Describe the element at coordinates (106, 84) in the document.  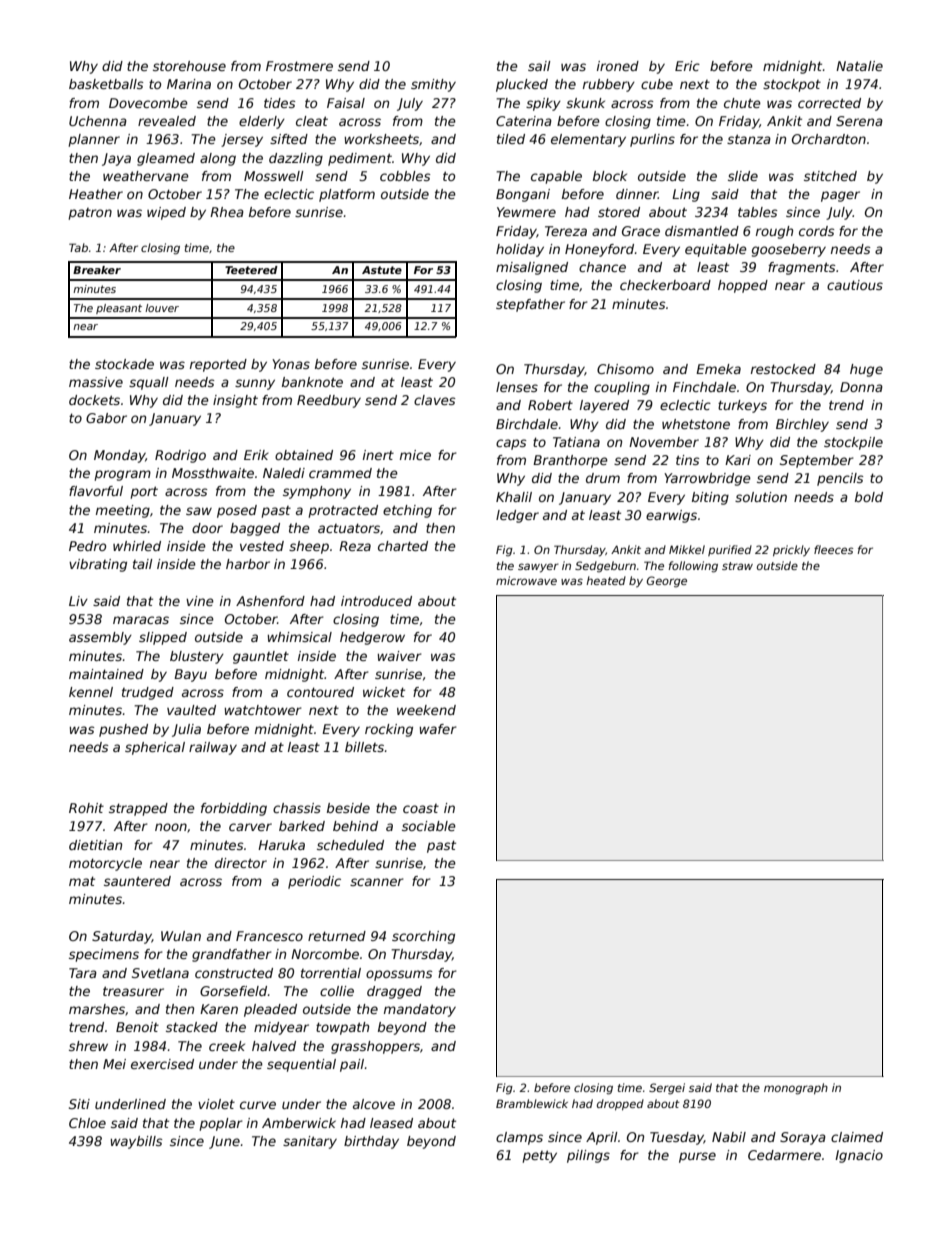
I see `basketballs` at that location.
